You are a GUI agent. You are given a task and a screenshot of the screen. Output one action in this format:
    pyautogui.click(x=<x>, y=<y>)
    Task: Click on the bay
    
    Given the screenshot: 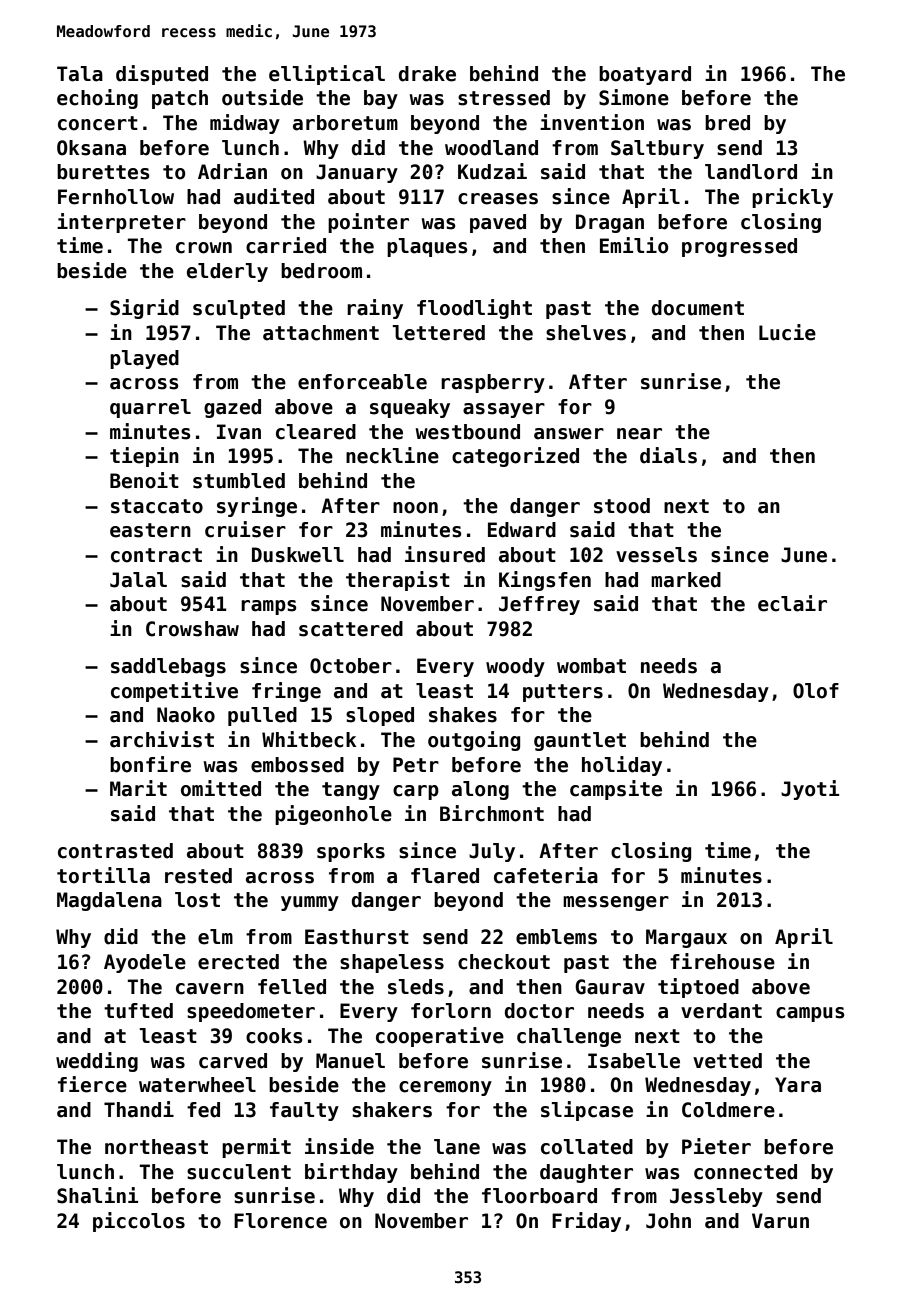 What is the action you would take?
    pyautogui.click(x=381, y=99)
